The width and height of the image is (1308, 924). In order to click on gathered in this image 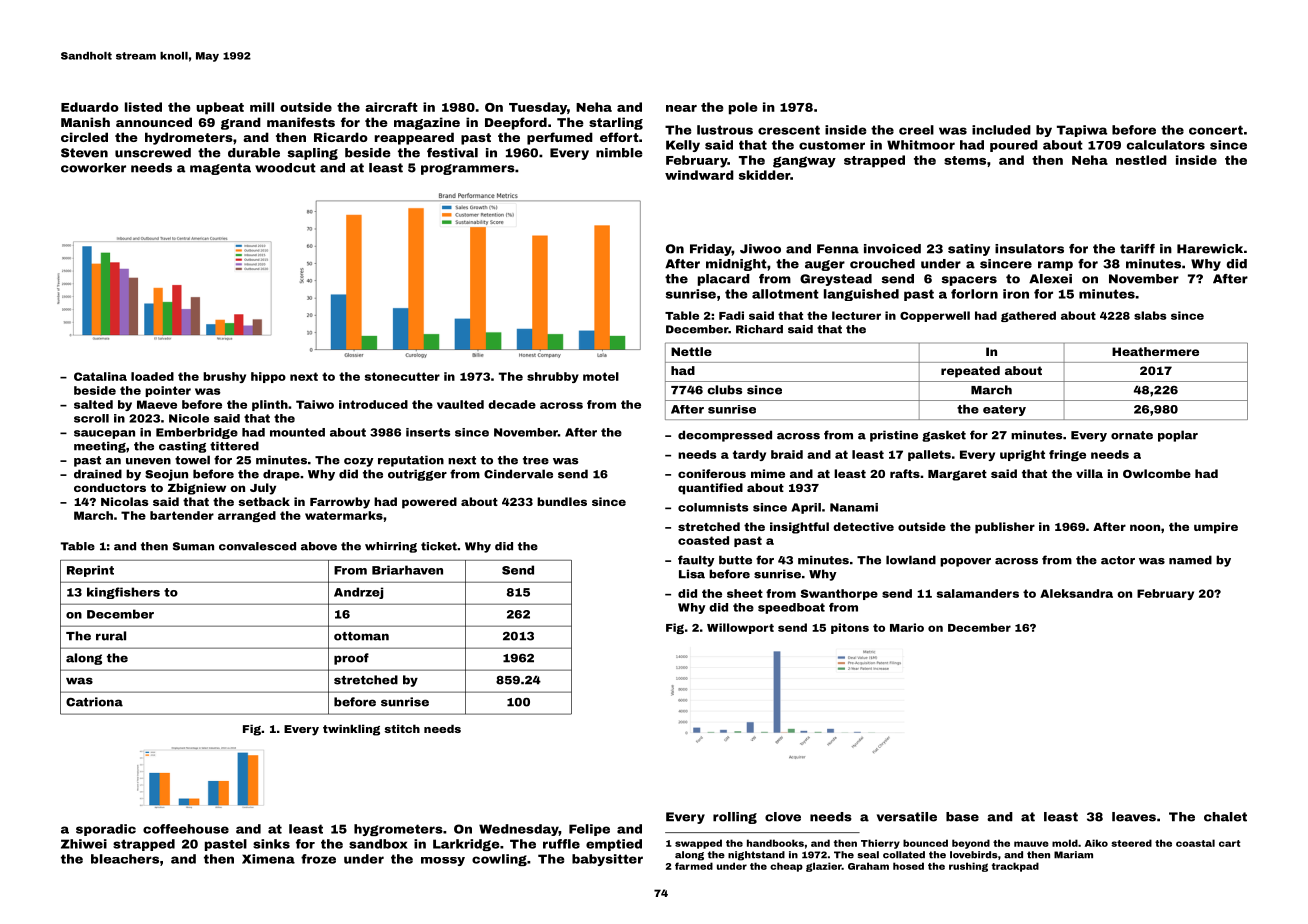, I will do `click(1028, 316)`.
